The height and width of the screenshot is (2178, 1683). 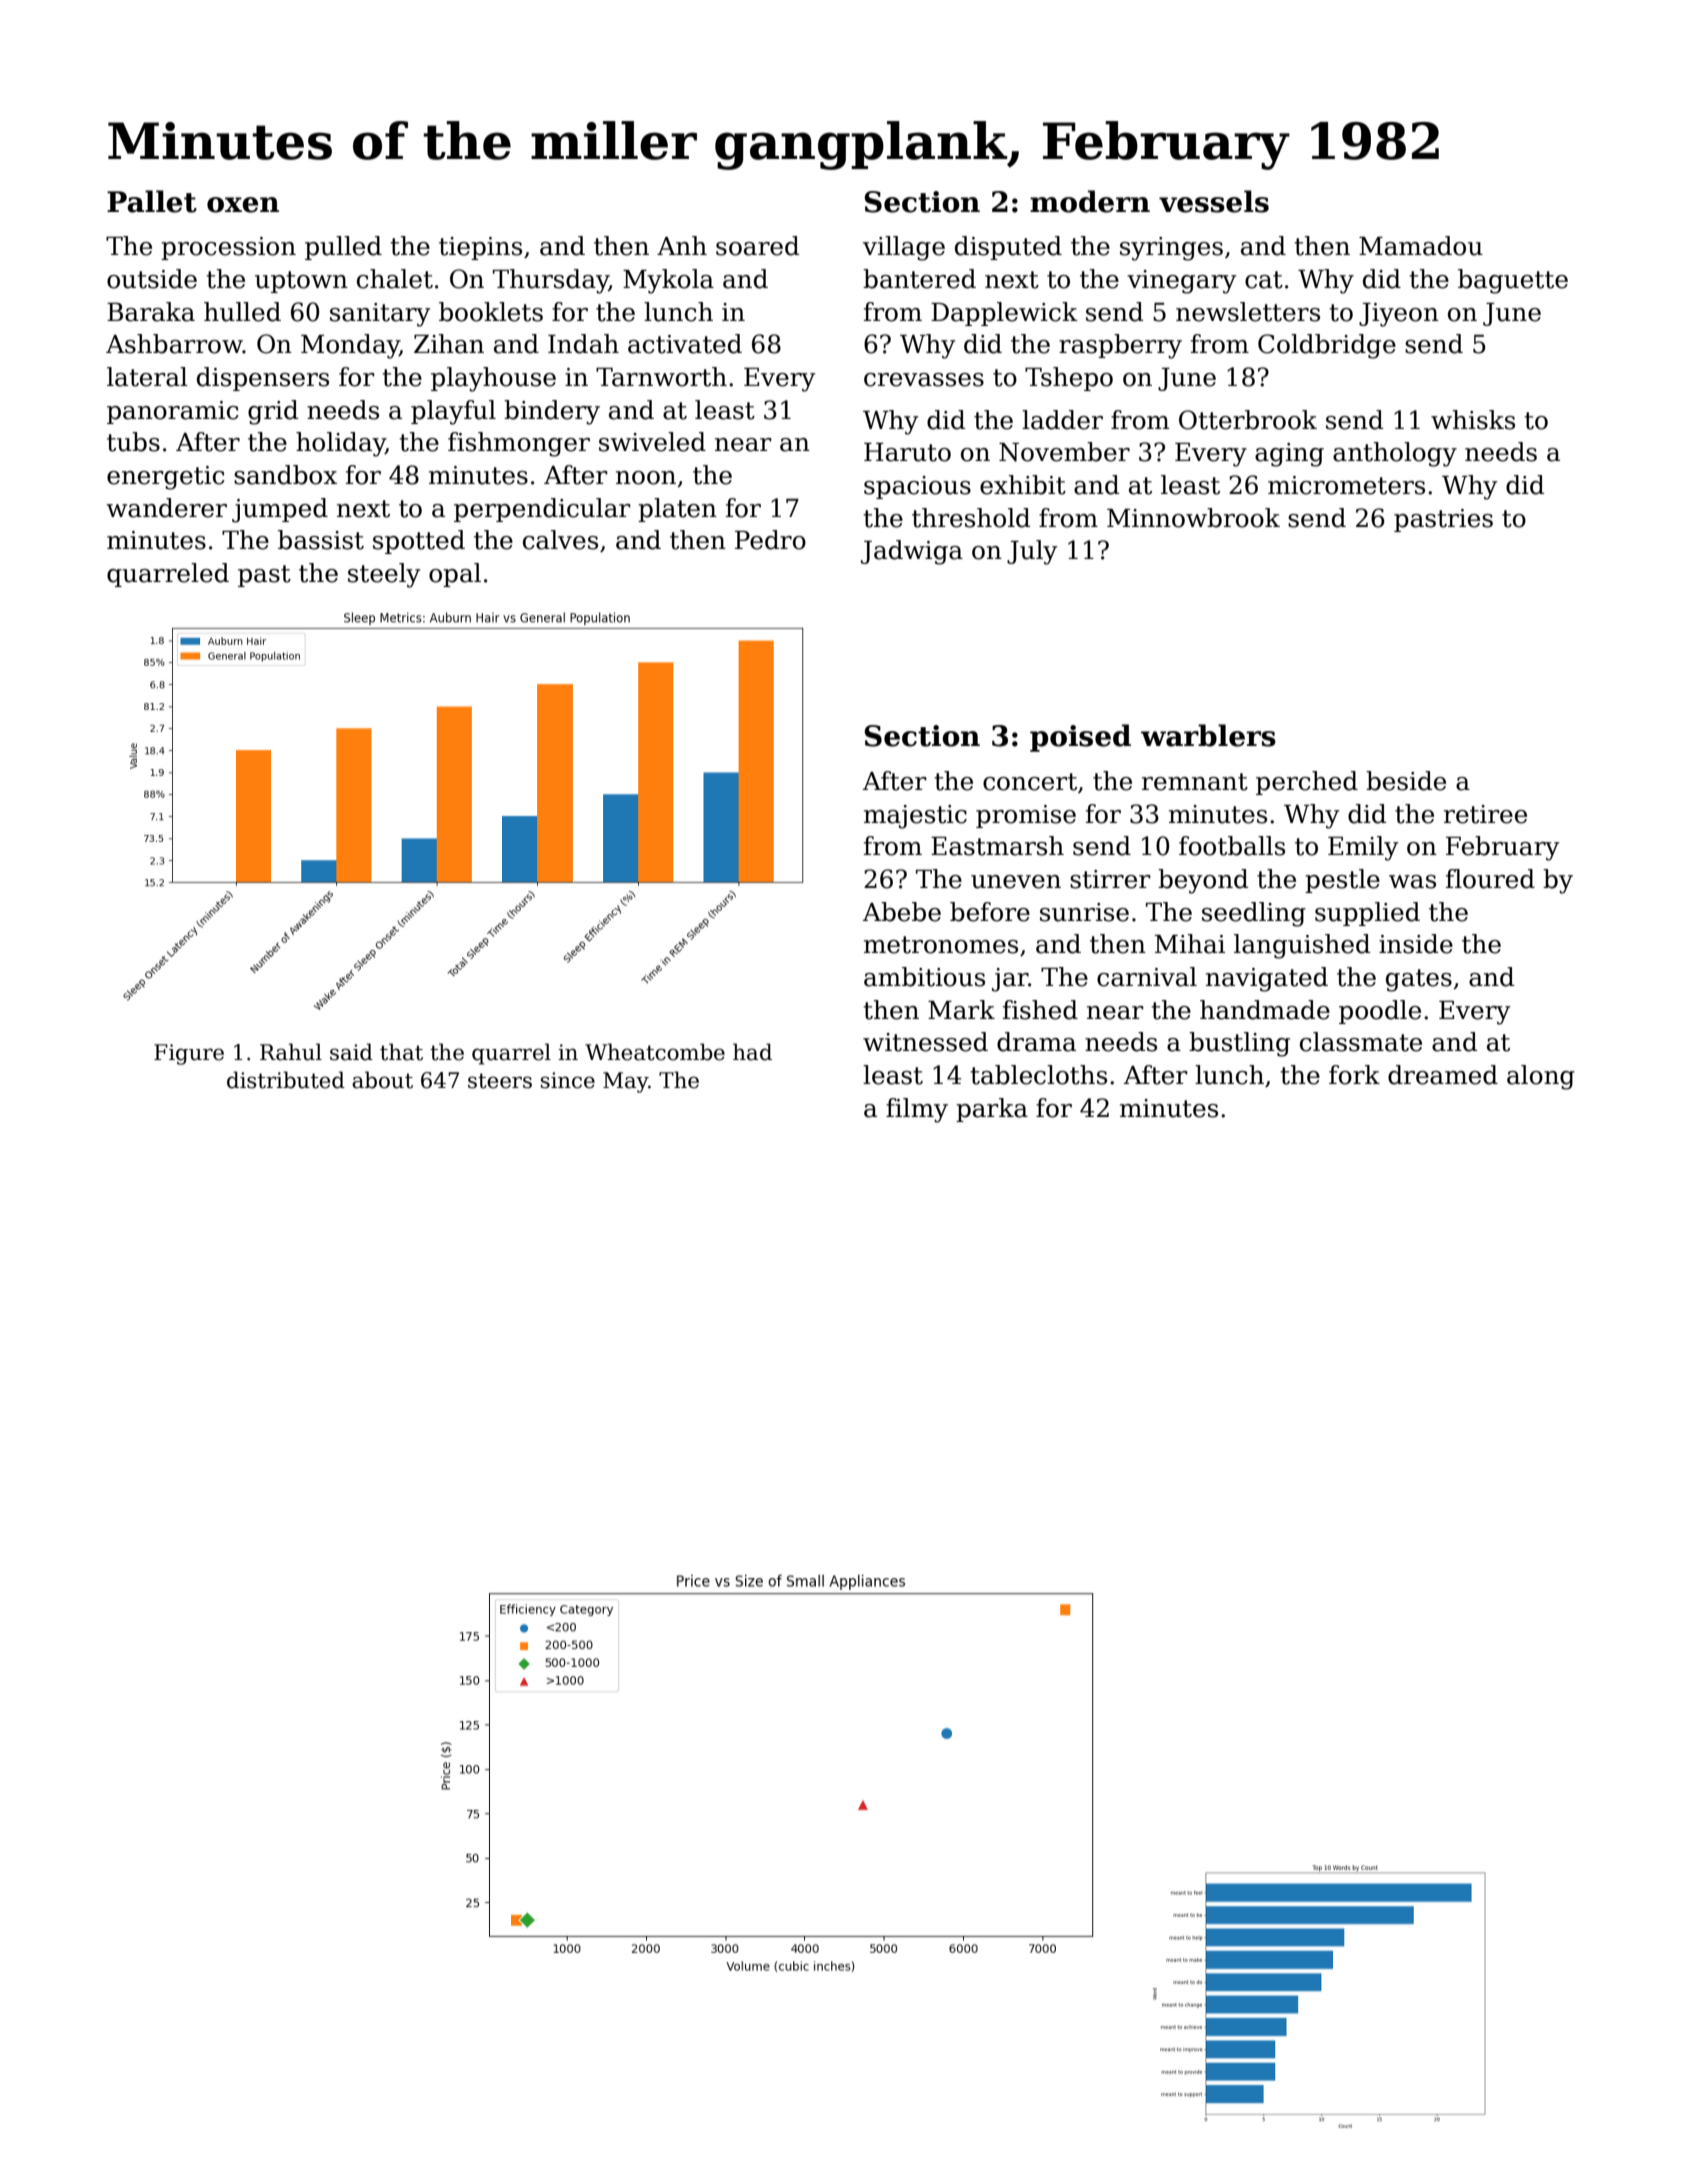 I want to click on along, so click(x=1541, y=1077).
